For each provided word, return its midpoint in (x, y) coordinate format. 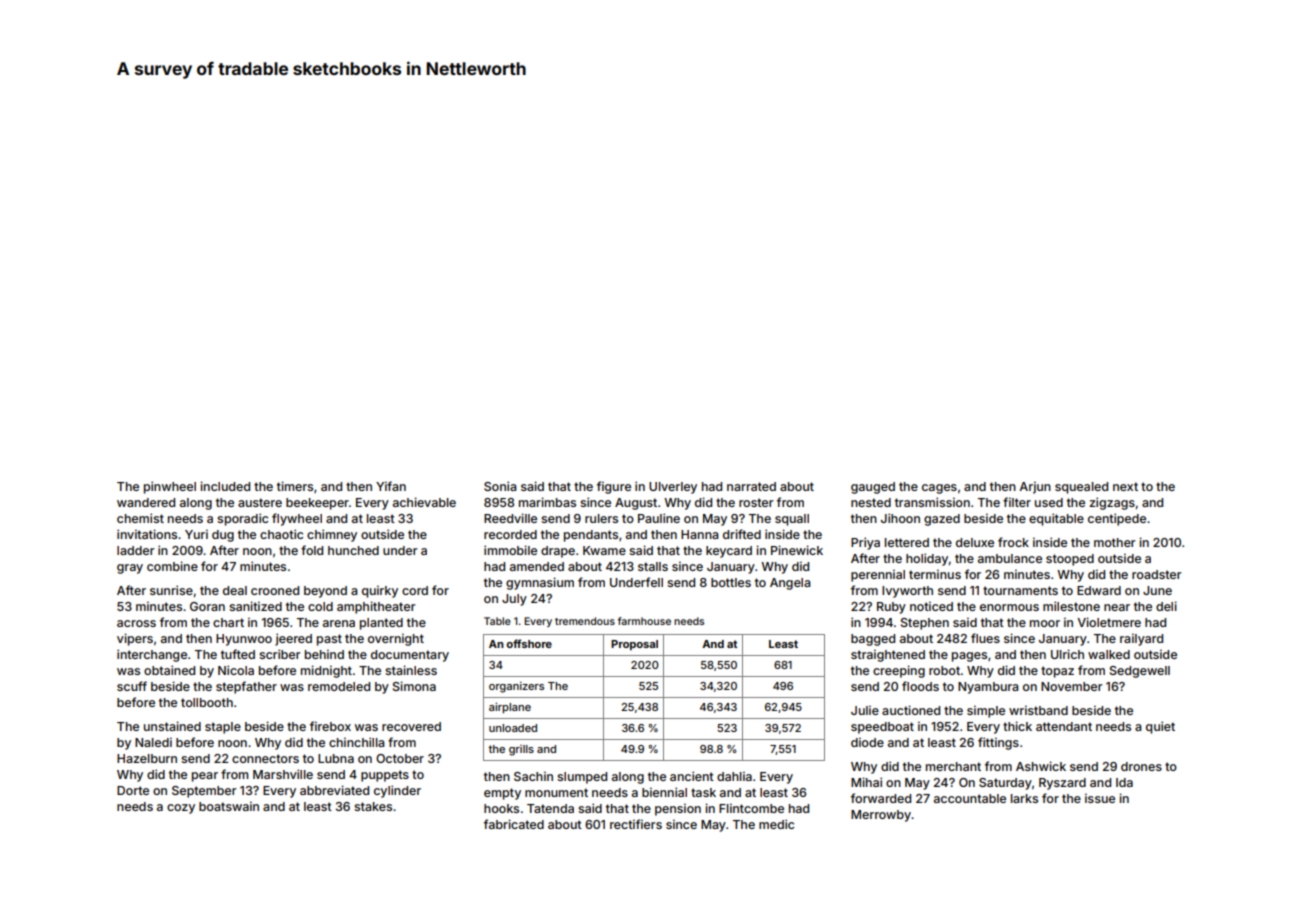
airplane (510, 708)
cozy (181, 809)
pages (969, 657)
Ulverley (673, 488)
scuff (132, 686)
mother (1114, 542)
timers (295, 486)
